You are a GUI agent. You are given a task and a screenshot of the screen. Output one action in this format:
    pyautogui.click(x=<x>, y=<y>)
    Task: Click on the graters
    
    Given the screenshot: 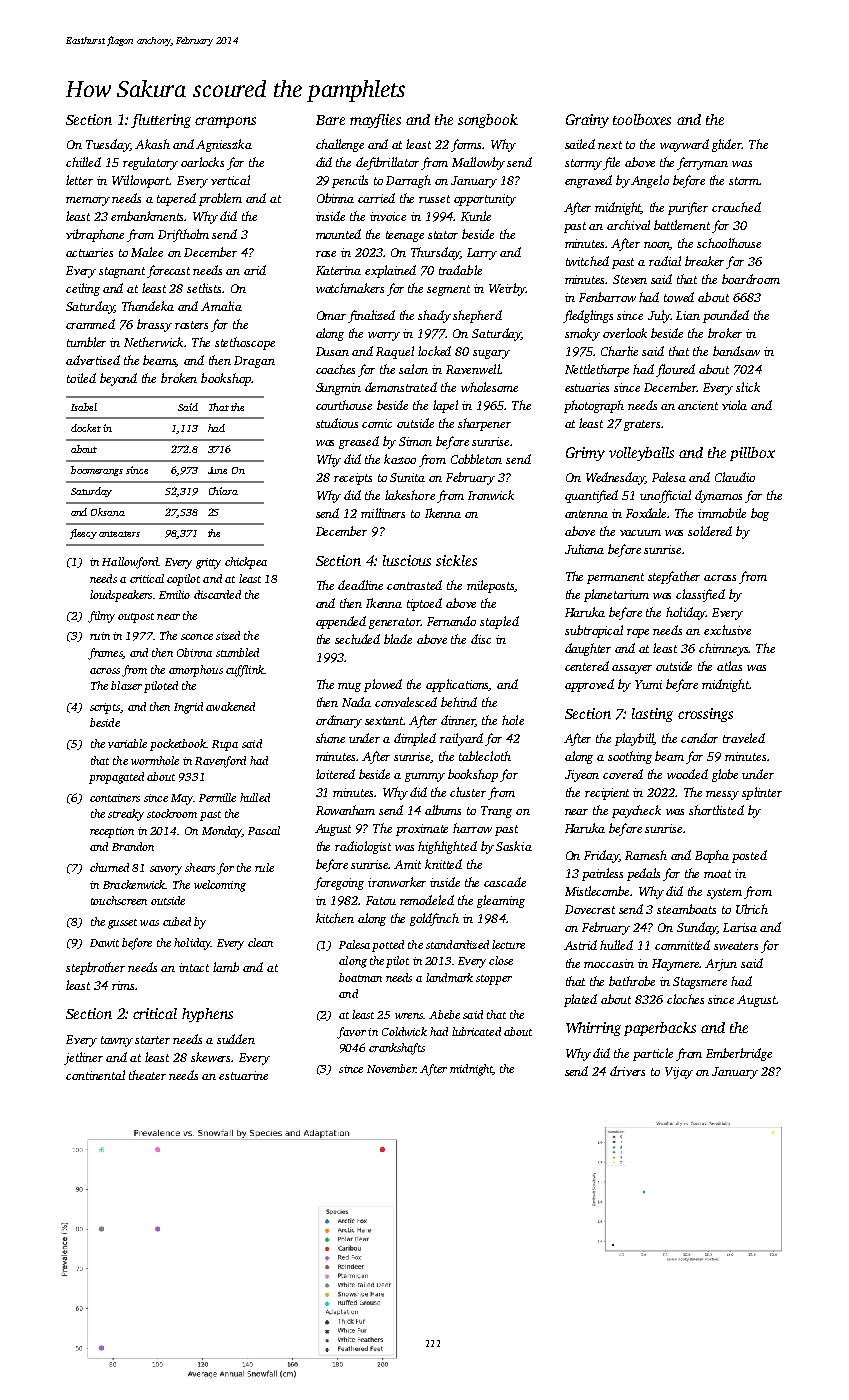 What is the action you would take?
    pyautogui.click(x=642, y=425)
